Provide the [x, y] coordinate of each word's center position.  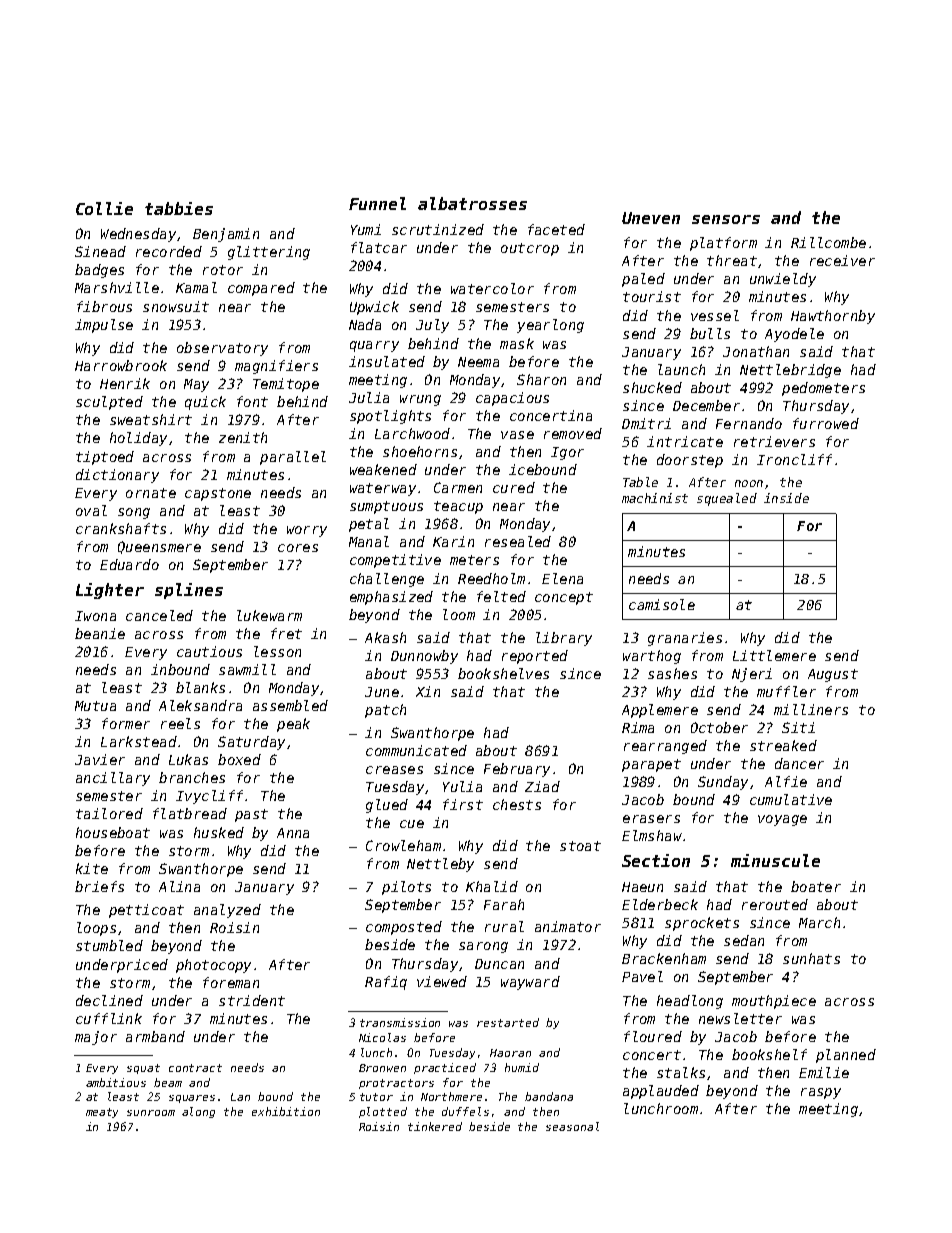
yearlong [550, 326]
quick [205, 403]
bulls [710, 333]
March [819, 922]
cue [412, 824]
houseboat [113, 832]
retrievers [774, 441]
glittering [269, 253]
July [432, 326]
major [96, 1038]
